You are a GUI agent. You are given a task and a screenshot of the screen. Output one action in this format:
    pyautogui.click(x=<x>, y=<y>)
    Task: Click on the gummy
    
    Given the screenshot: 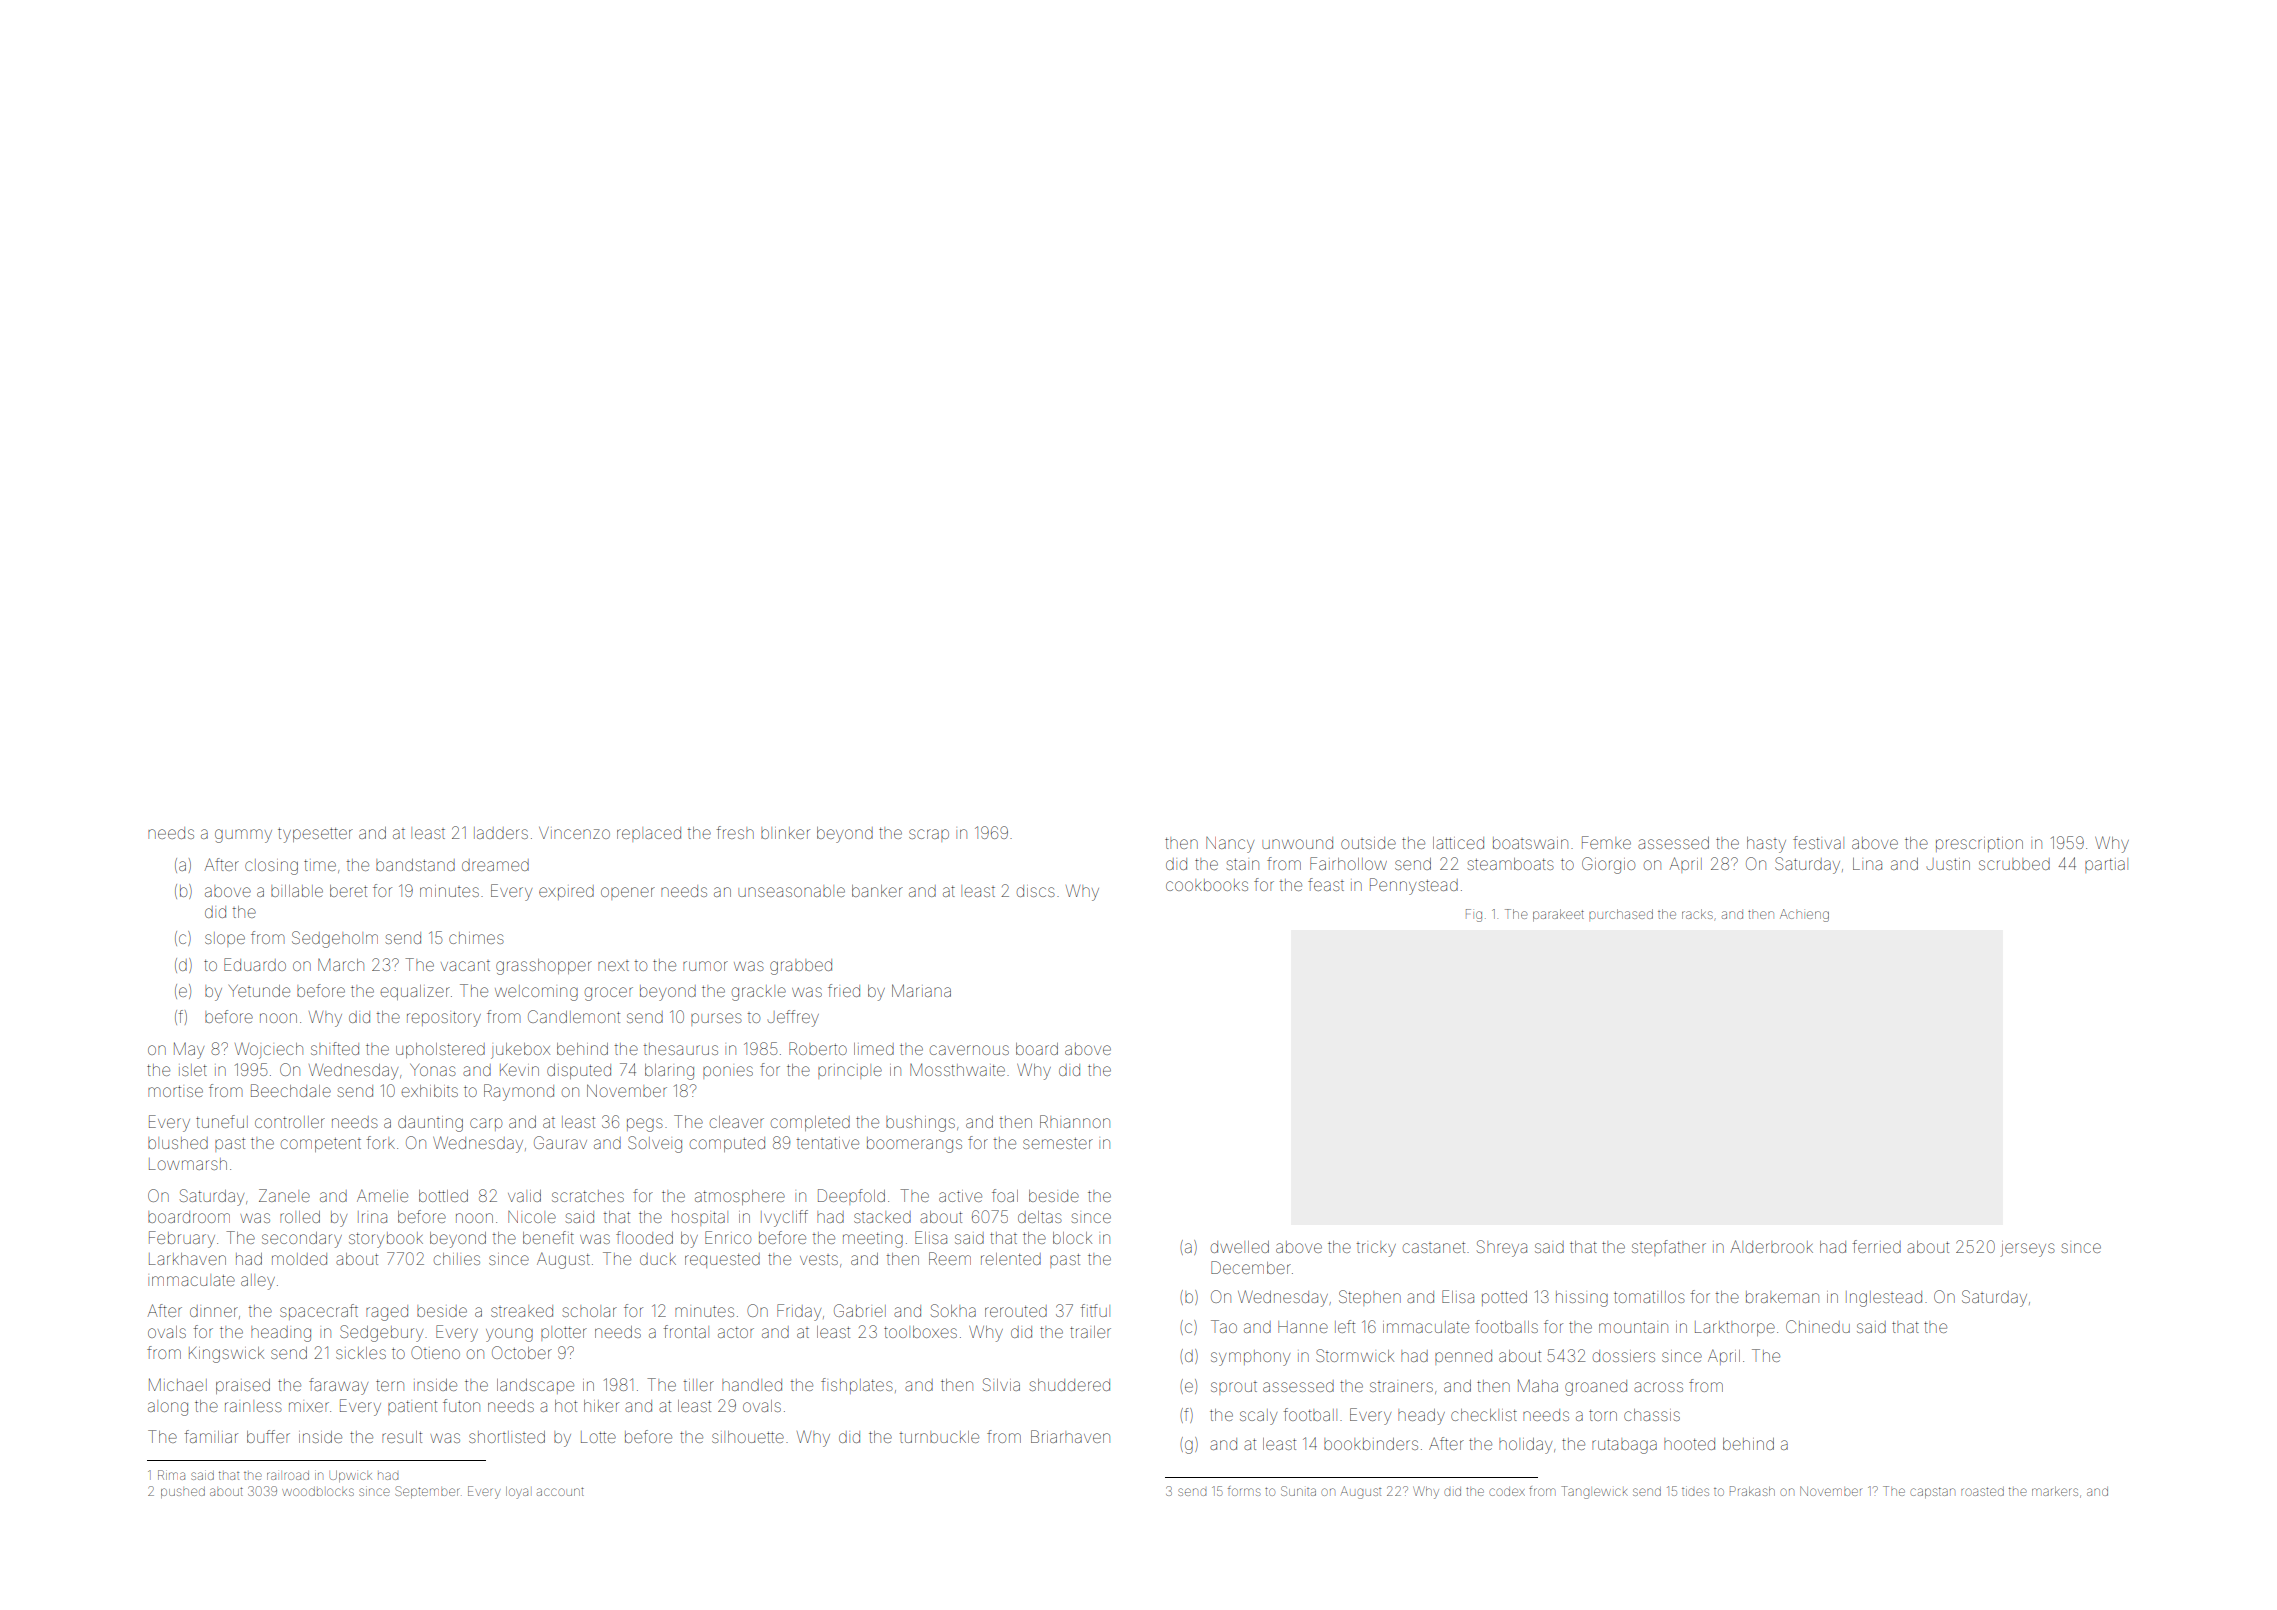 What is the action you would take?
    pyautogui.click(x=243, y=836)
